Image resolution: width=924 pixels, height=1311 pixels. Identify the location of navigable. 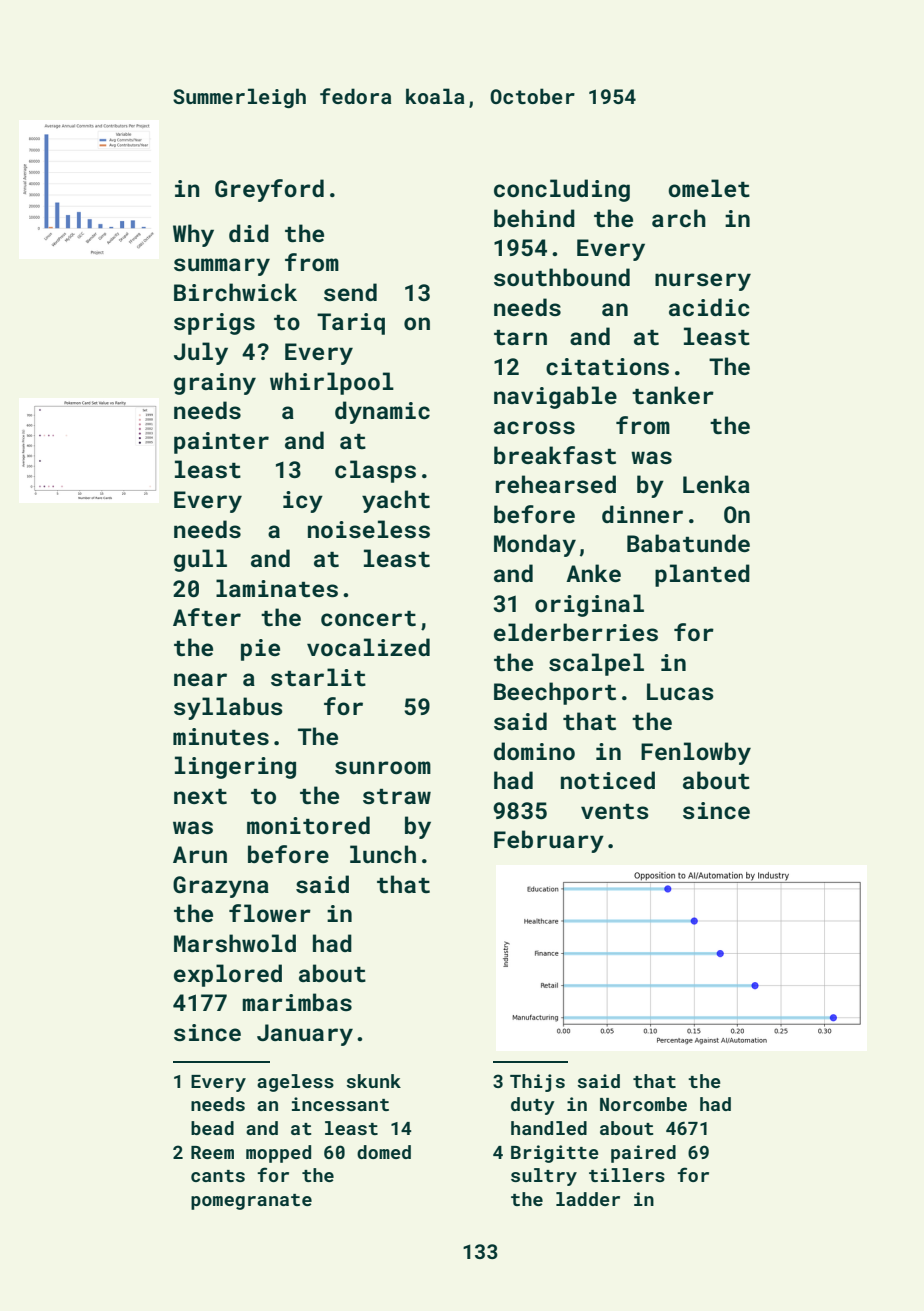
(555, 397).
